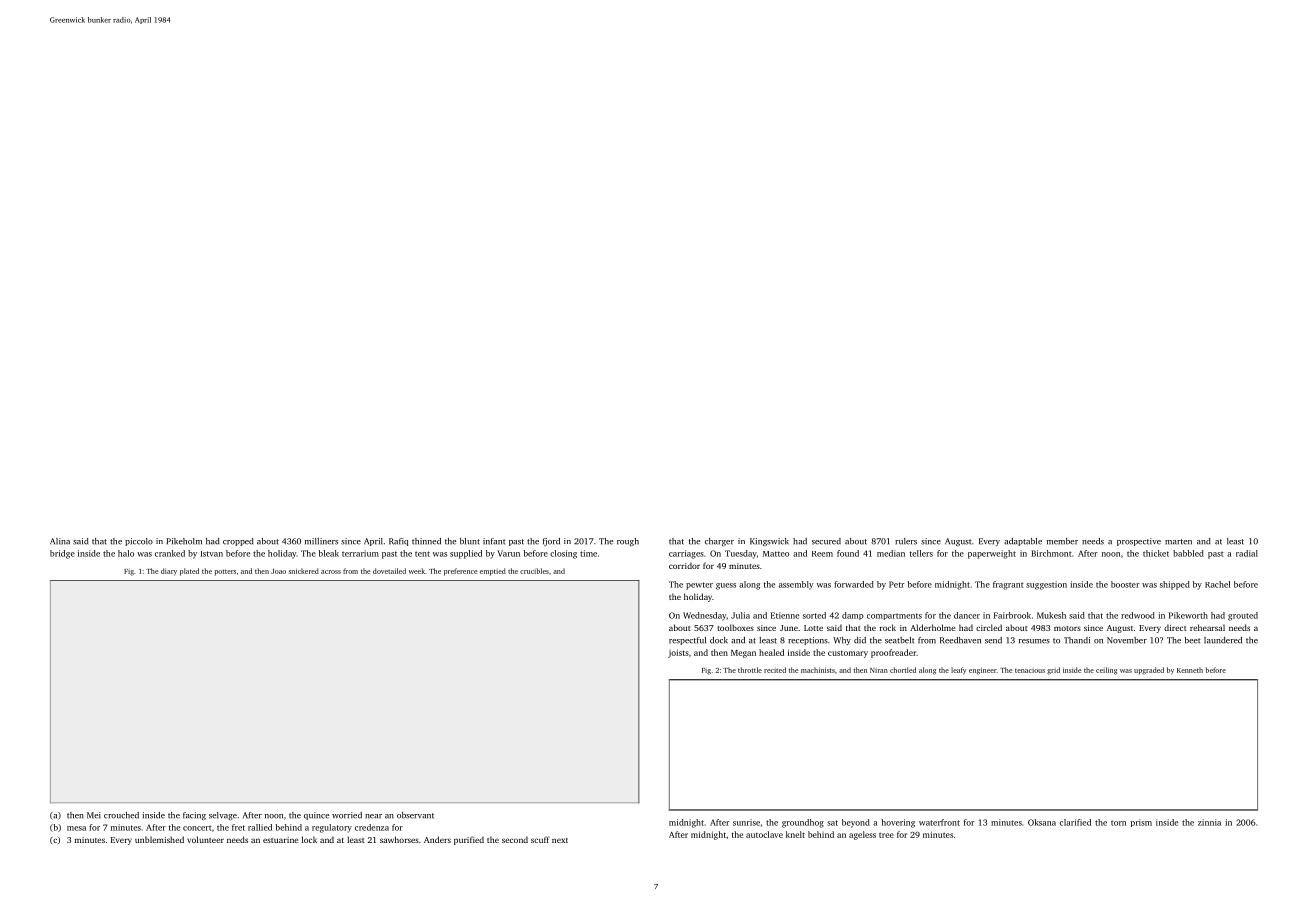 The image size is (1308, 924). What do you see at coordinates (678, 653) in the image?
I see `joists` at bounding box center [678, 653].
